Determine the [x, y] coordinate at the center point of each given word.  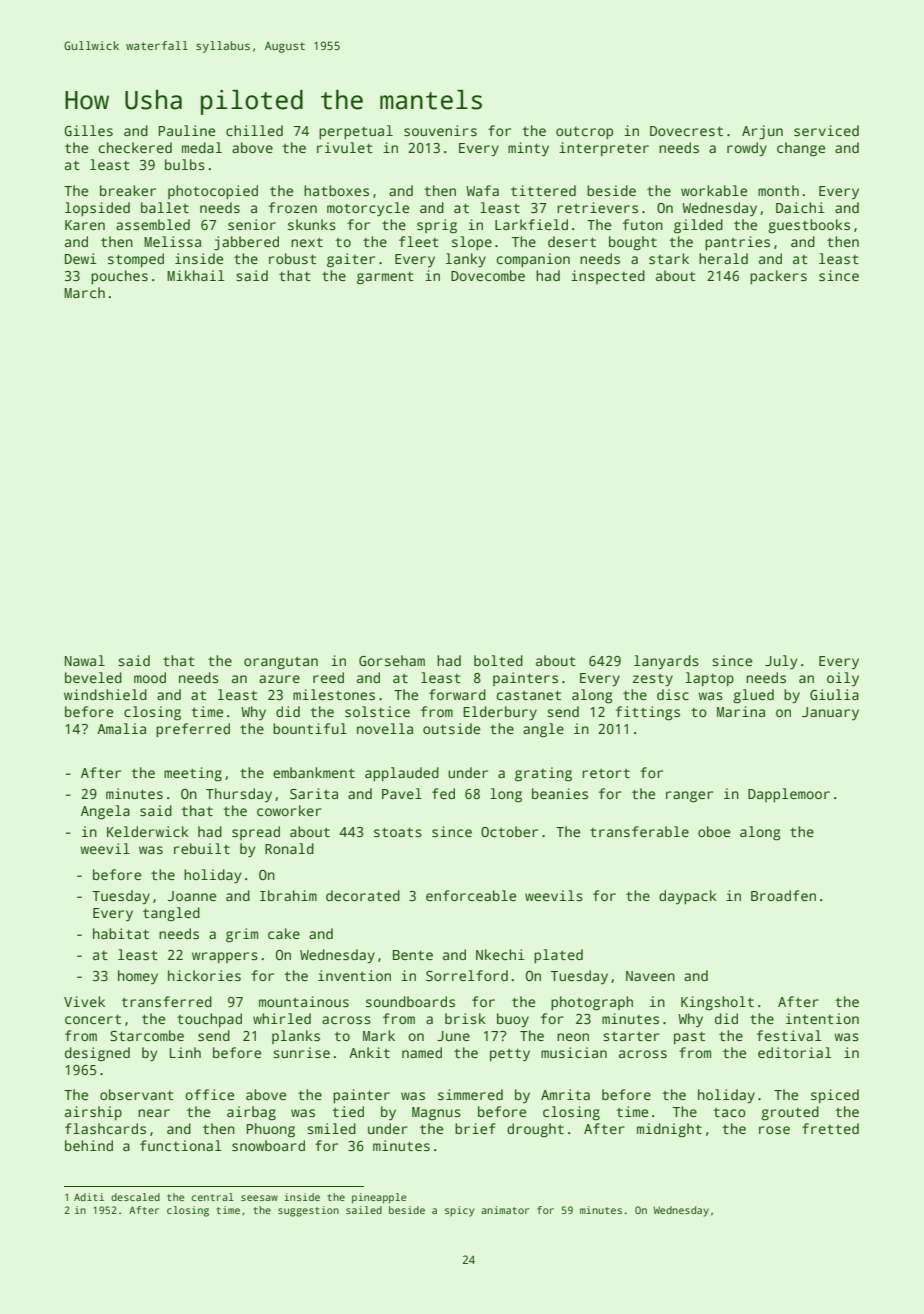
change [801, 149]
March [84, 292]
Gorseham [392, 660]
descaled [135, 1197]
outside [451, 728]
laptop [709, 679]
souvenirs [440, 130]
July [781, 662]
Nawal [85, 660]
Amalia [121, 728]
